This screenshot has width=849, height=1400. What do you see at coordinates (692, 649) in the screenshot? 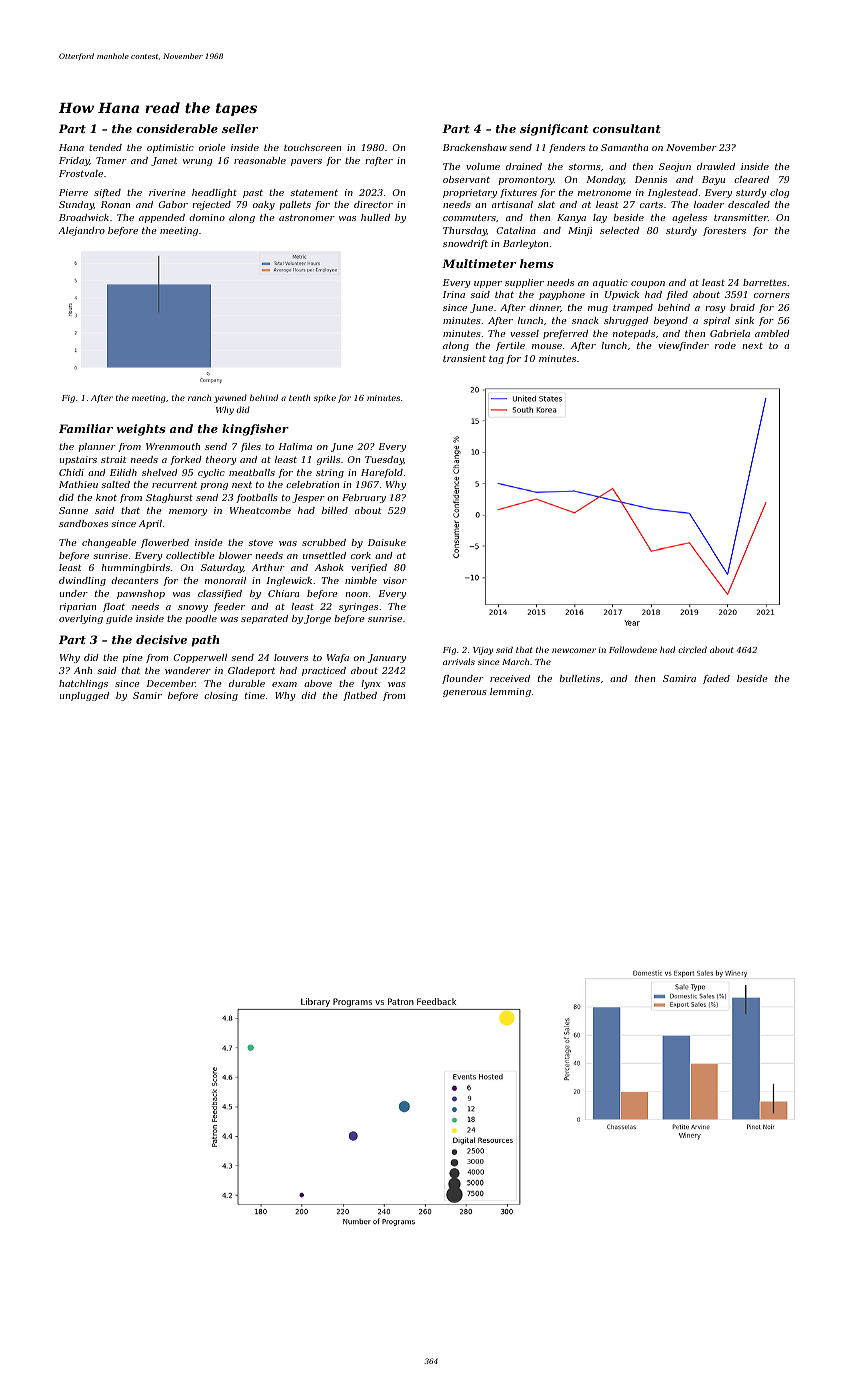
I see `circled` at bounding box center [692, 649].
